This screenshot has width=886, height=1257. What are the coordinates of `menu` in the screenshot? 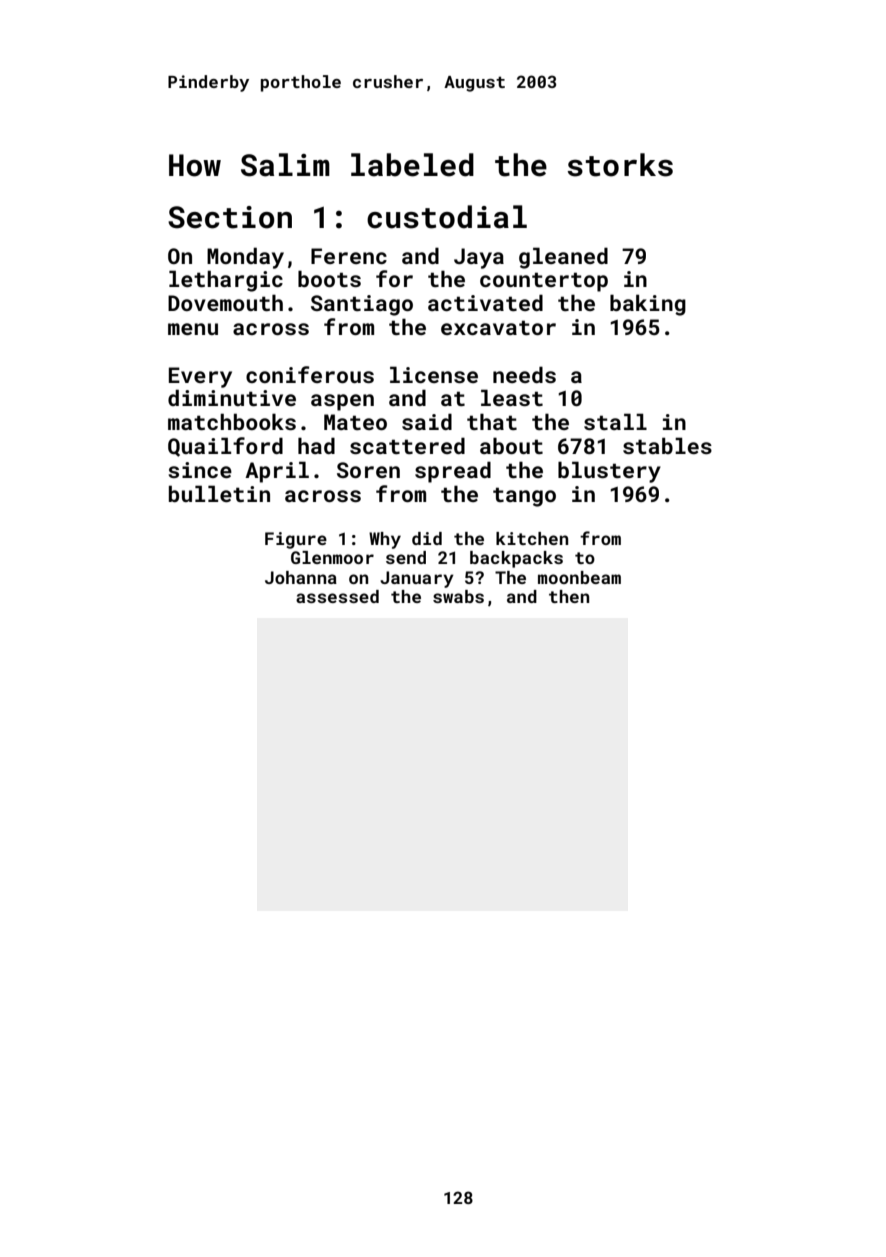 It's located at (193, 329).
